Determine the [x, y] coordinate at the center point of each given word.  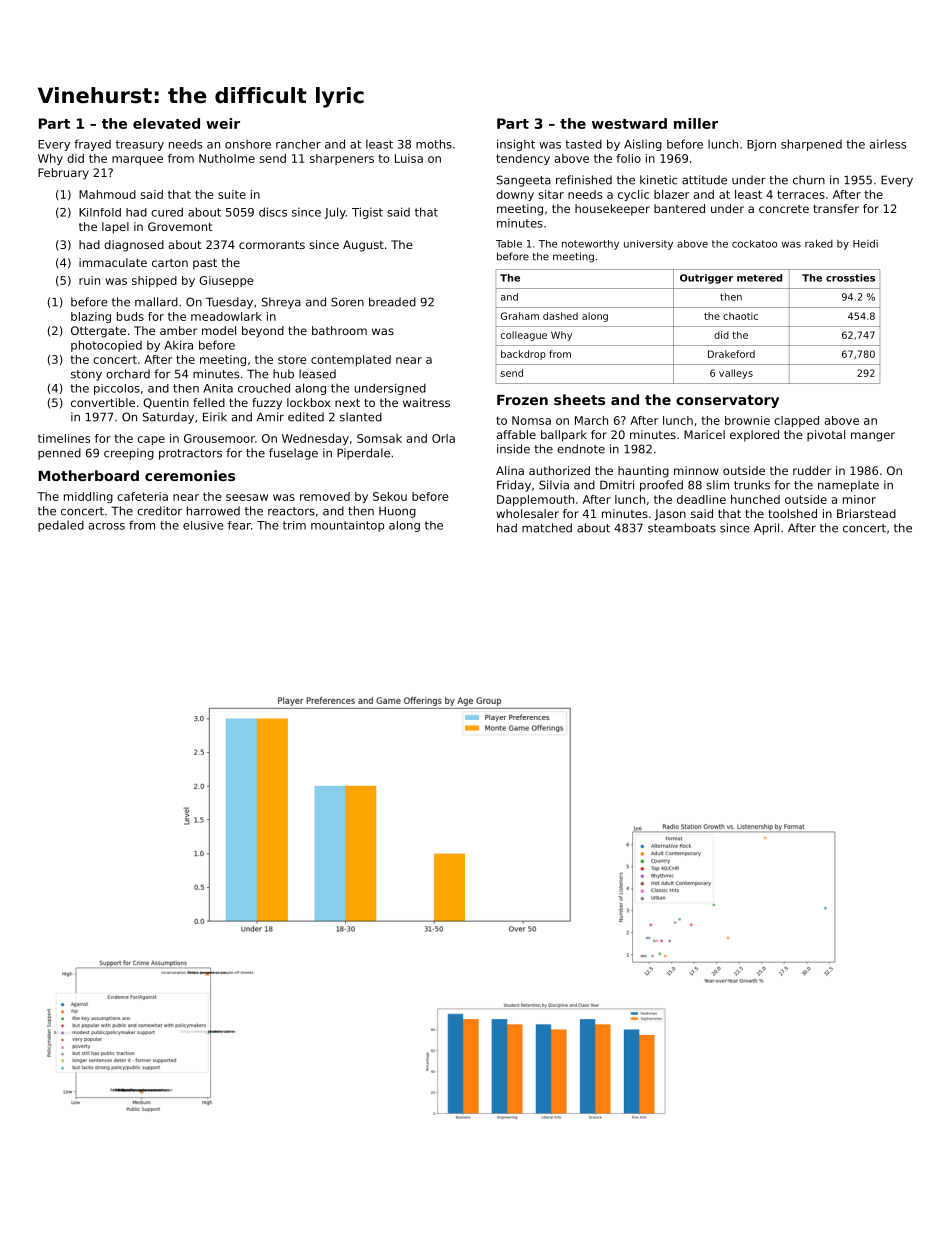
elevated [166, 123]
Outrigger [706, 279]
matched [547, 528]
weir [223, 123]
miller [696, 123]
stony [86, 375]
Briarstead [866, 513]
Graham [520, 316]
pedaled [61, 526]
